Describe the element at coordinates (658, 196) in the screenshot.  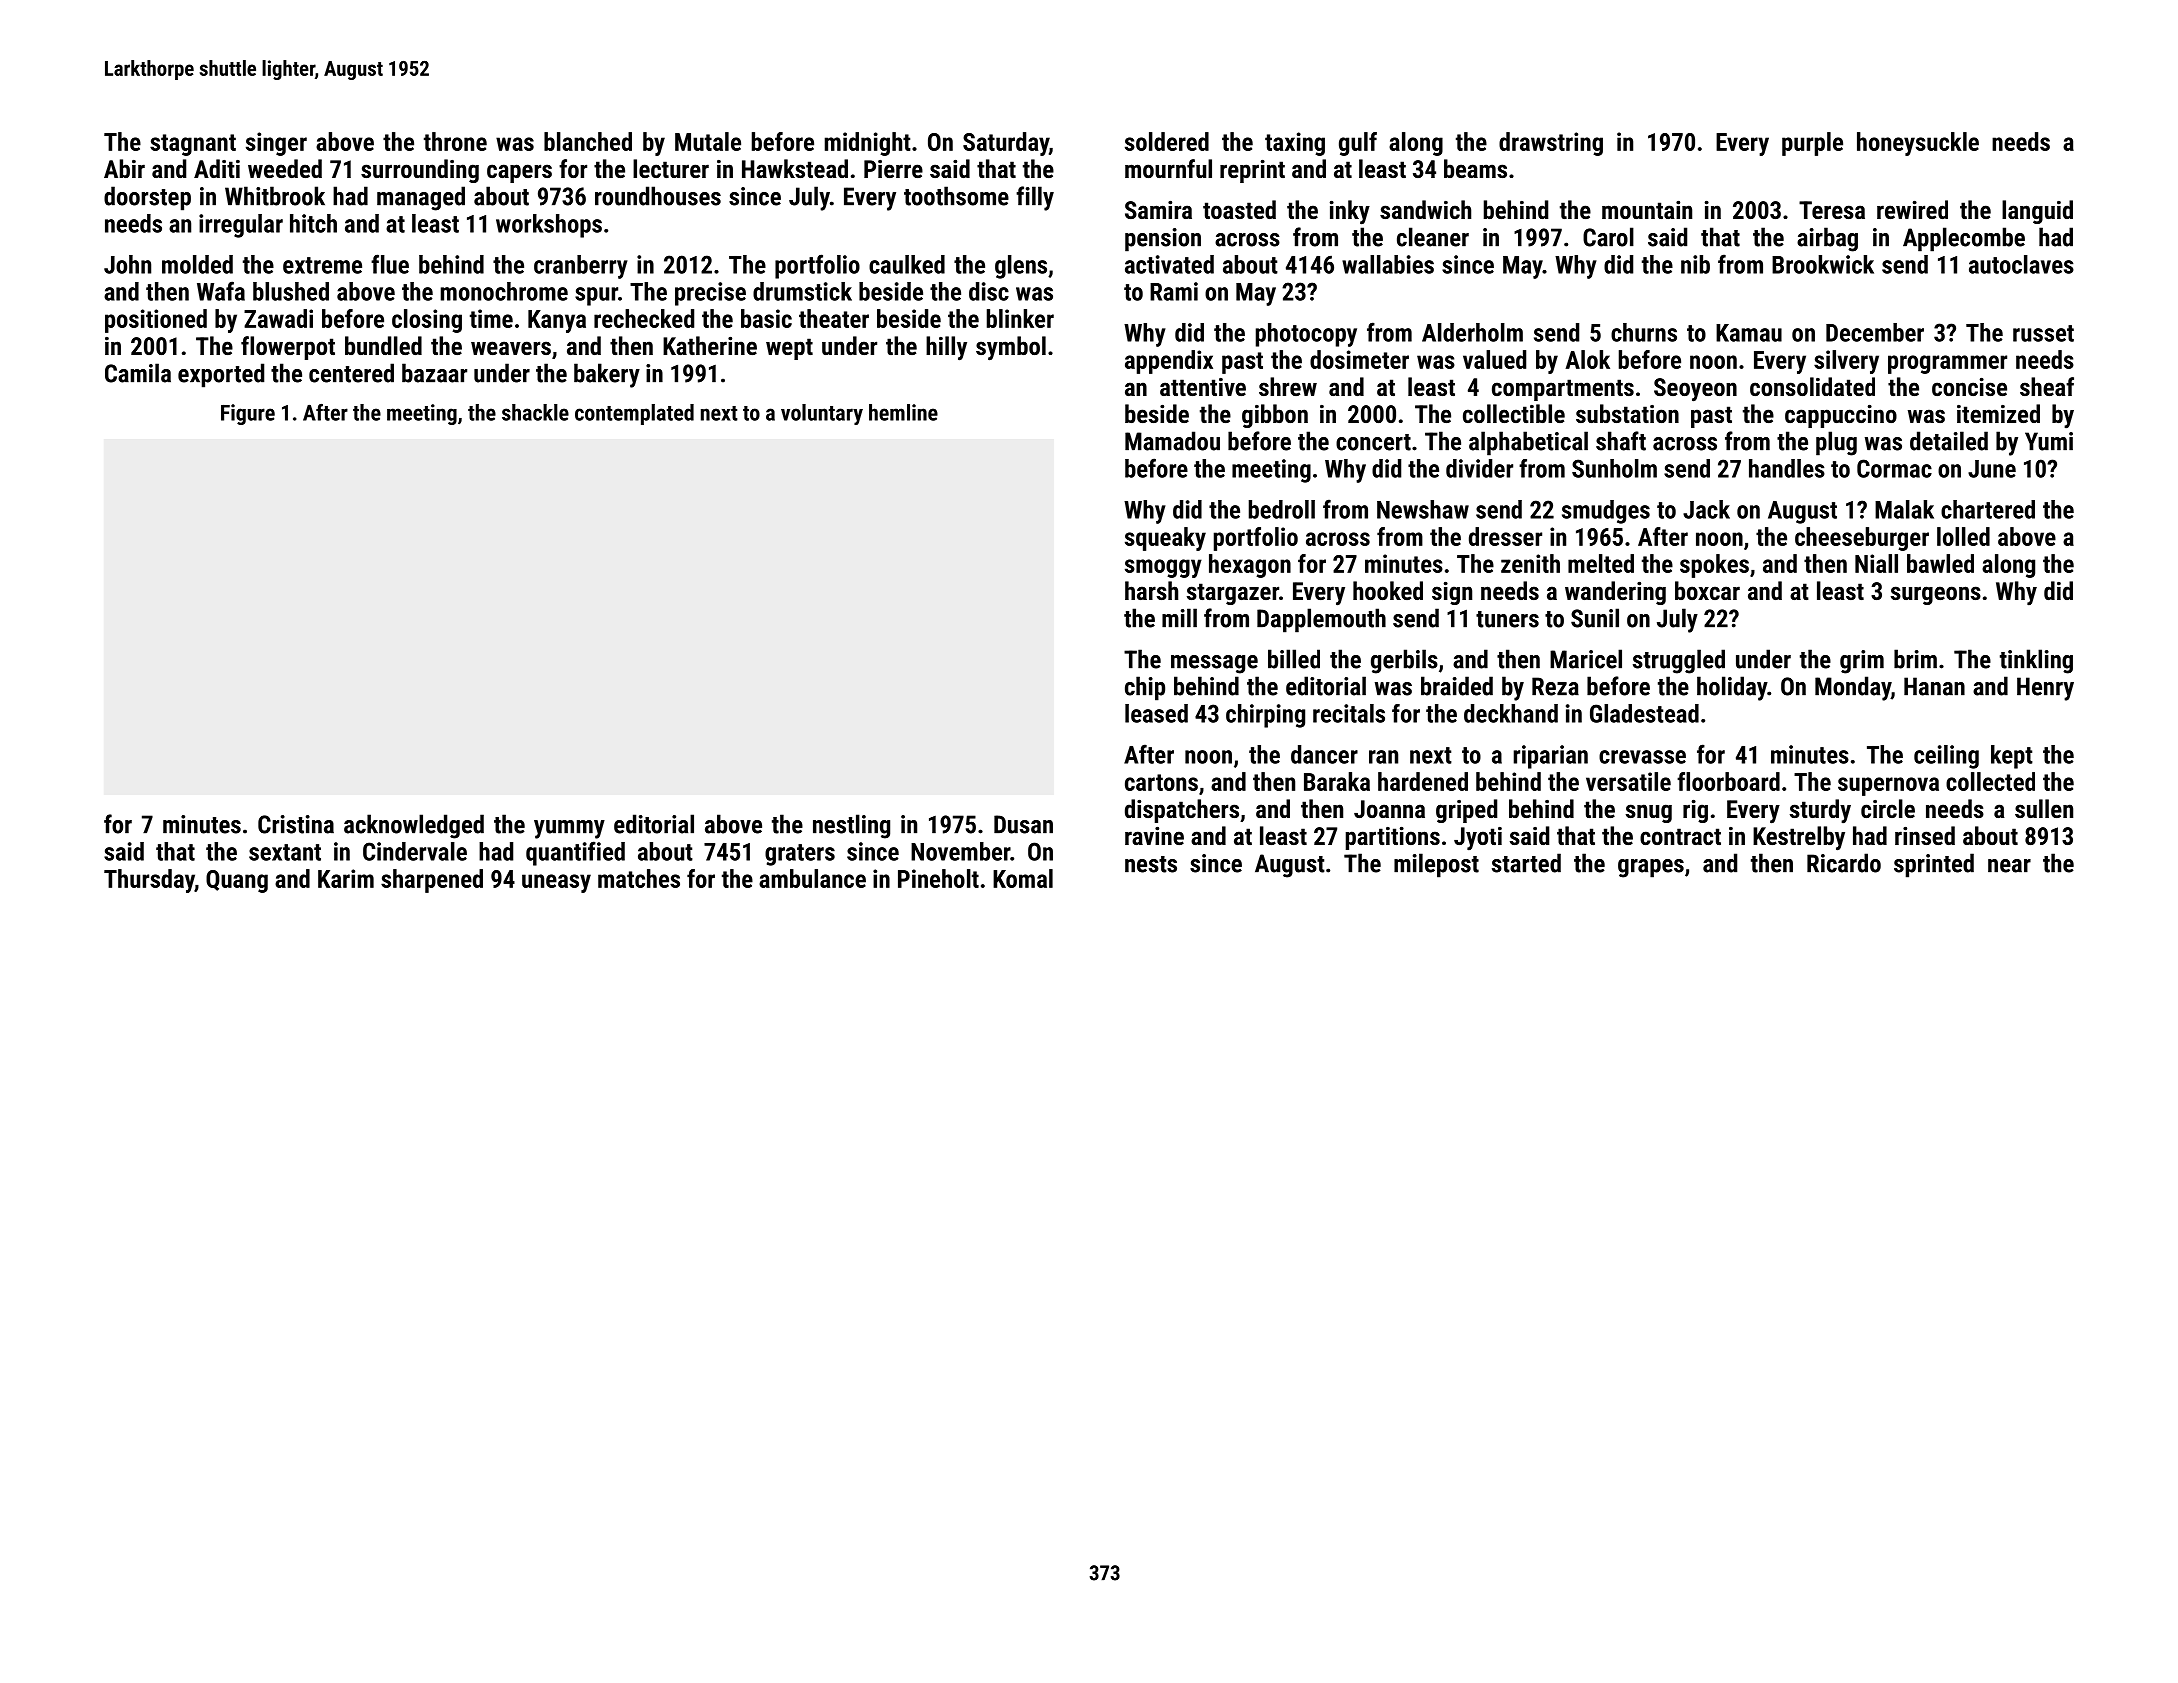
I see `roundhouses` at that location.
